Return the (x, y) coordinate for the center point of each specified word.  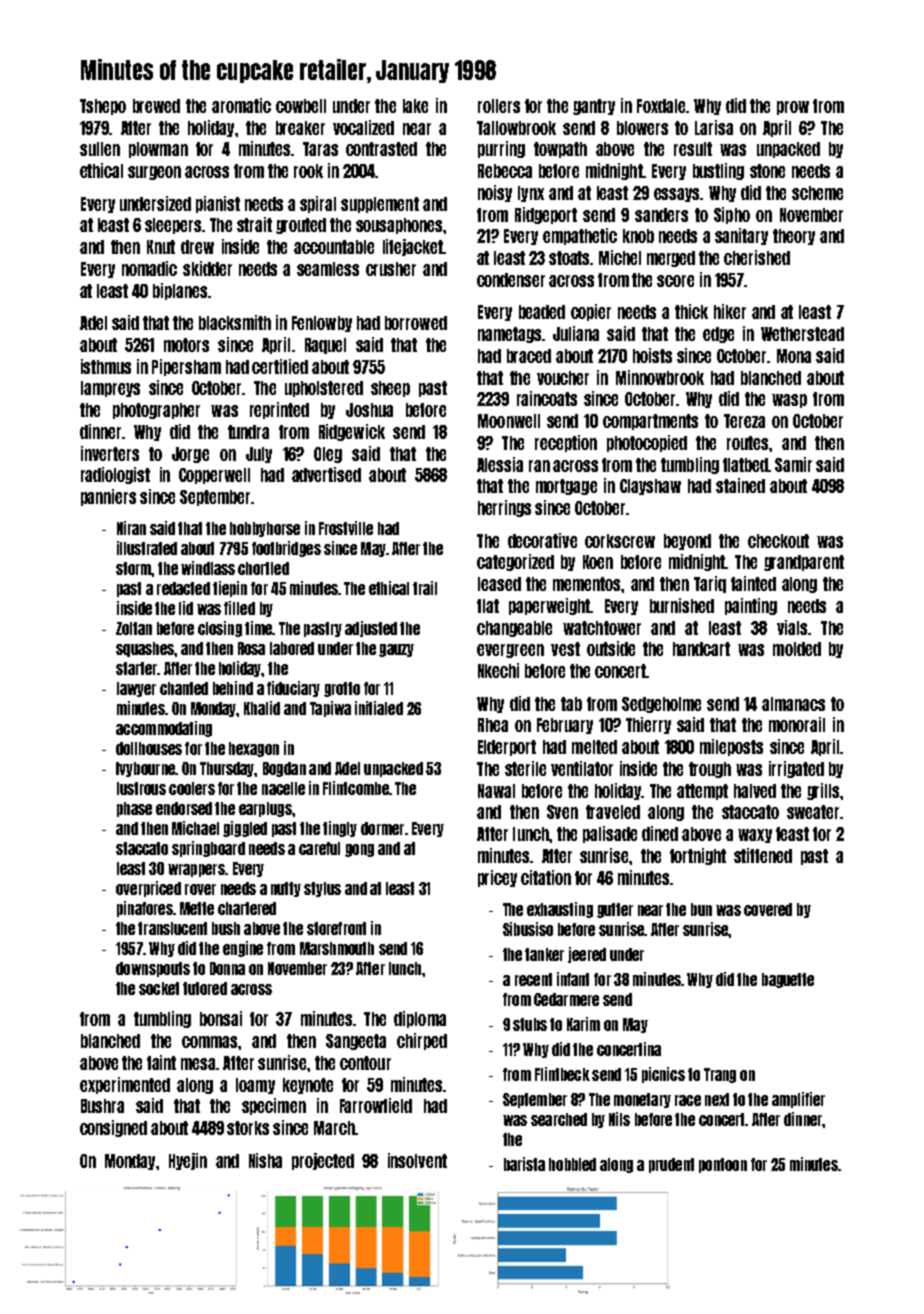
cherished (757, 257)
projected (323, 1161)
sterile (525, 768)
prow (793, 108)
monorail (797, 724)
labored (292, 648)
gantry (594, 107)
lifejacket (413, 247)
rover (200, 889)
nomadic (149, 268)
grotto (342, 689)
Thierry (648, 725)
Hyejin (188, 1161)
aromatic (241, 105)
